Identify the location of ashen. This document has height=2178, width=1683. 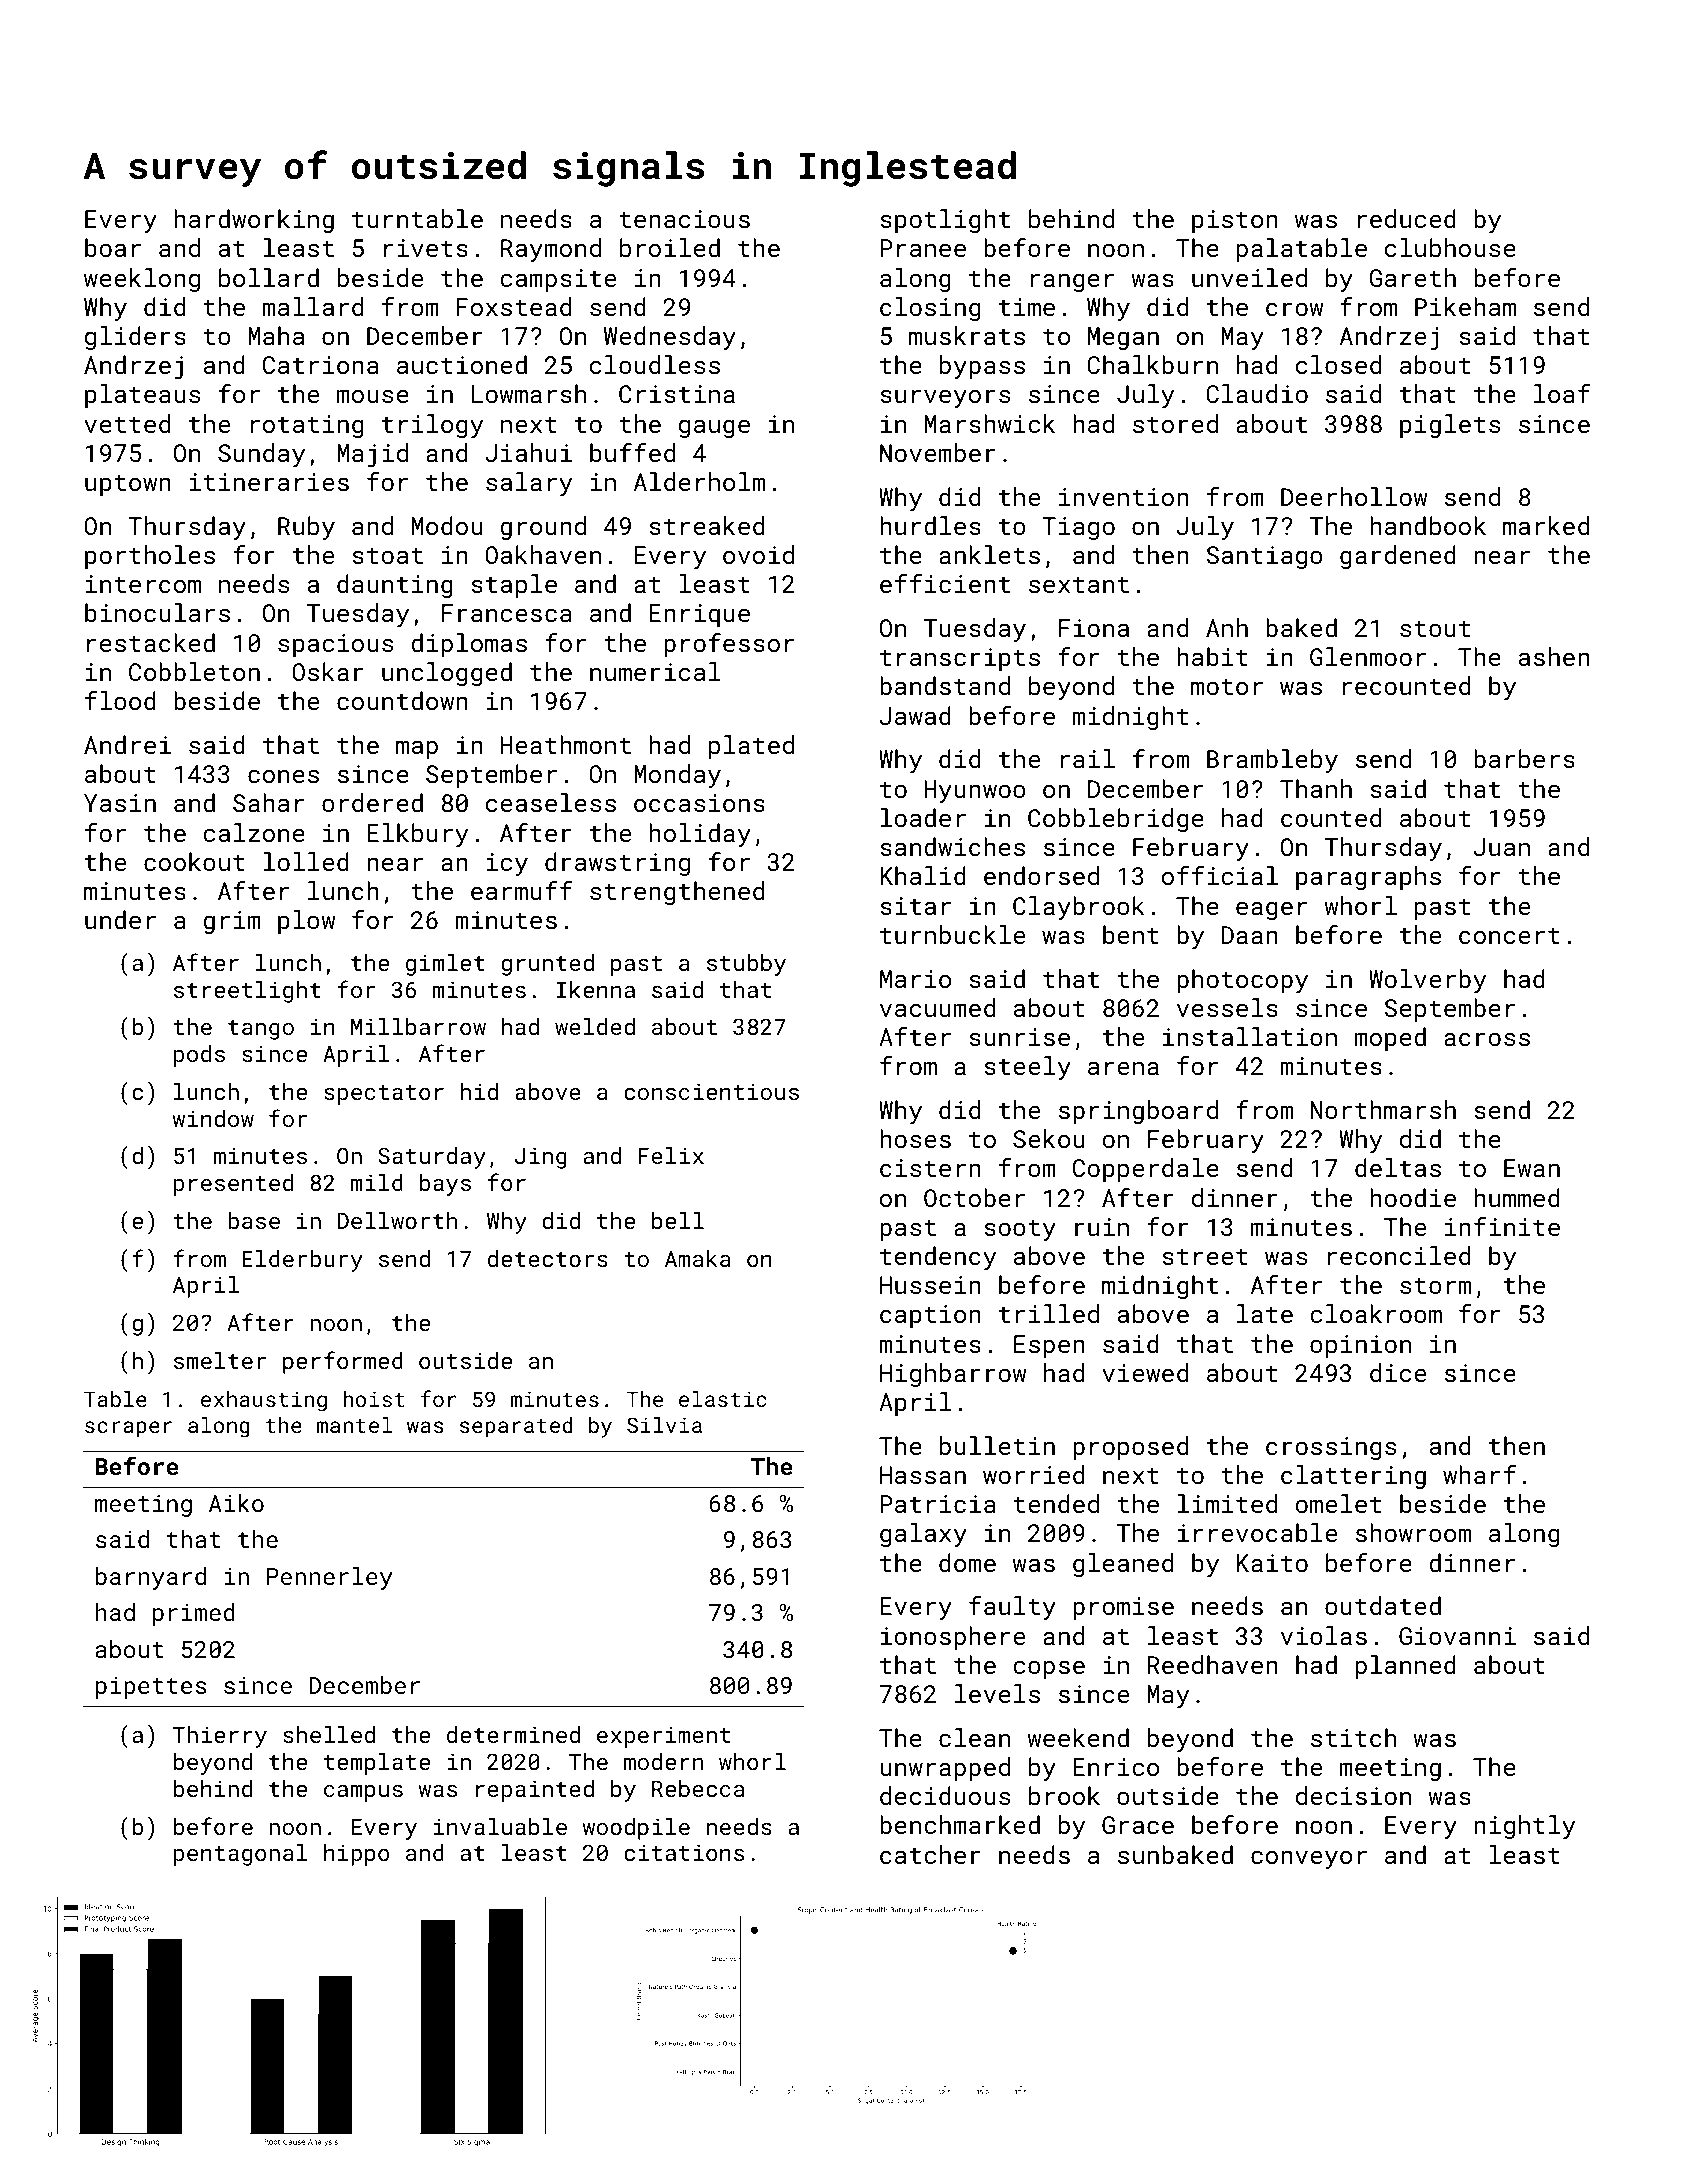
(1554, 656).
